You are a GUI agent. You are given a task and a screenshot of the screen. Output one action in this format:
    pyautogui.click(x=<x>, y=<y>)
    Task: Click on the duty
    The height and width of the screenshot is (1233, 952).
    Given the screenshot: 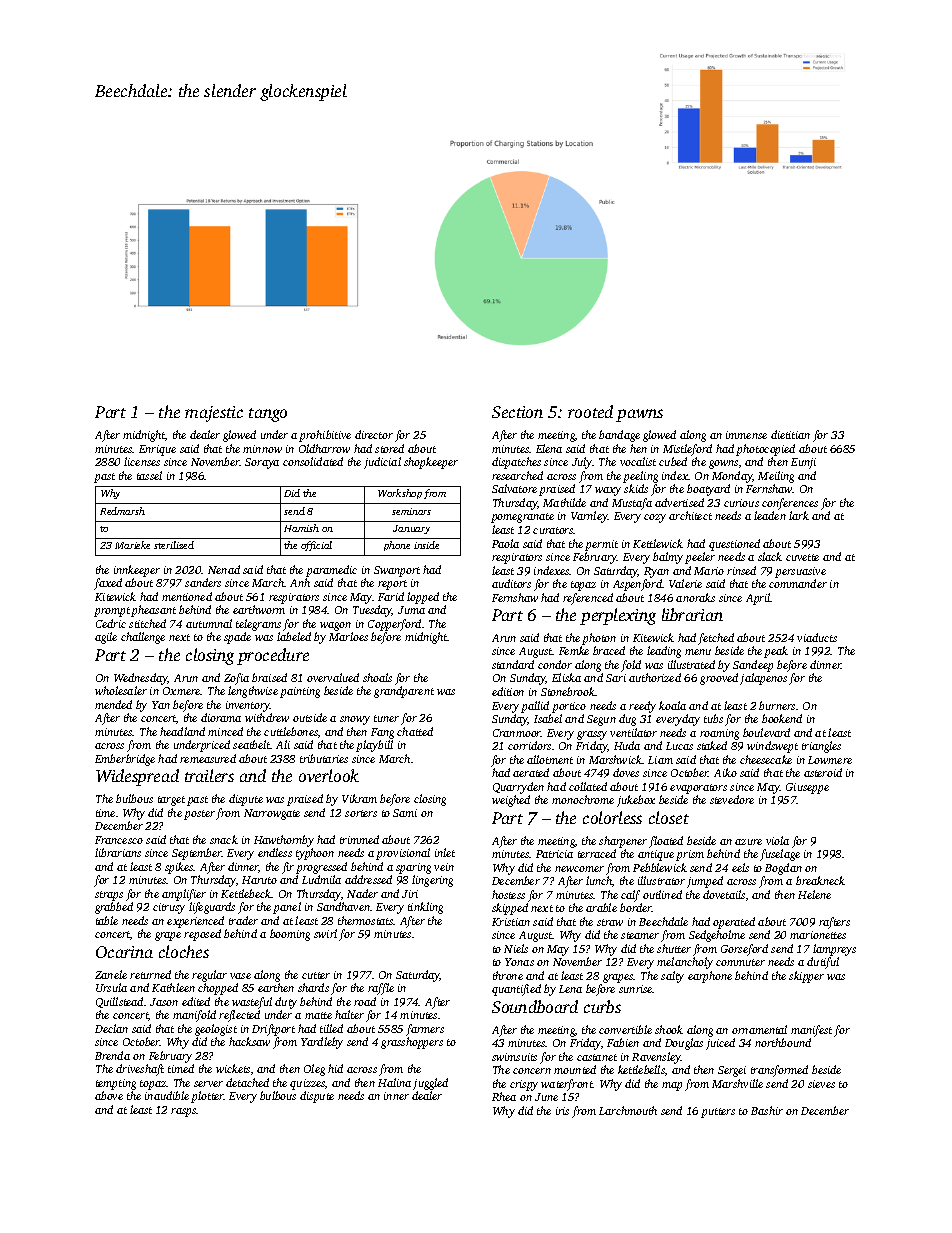 What is the action you would take?
    pyautogui.click(x=286, y=1003)
